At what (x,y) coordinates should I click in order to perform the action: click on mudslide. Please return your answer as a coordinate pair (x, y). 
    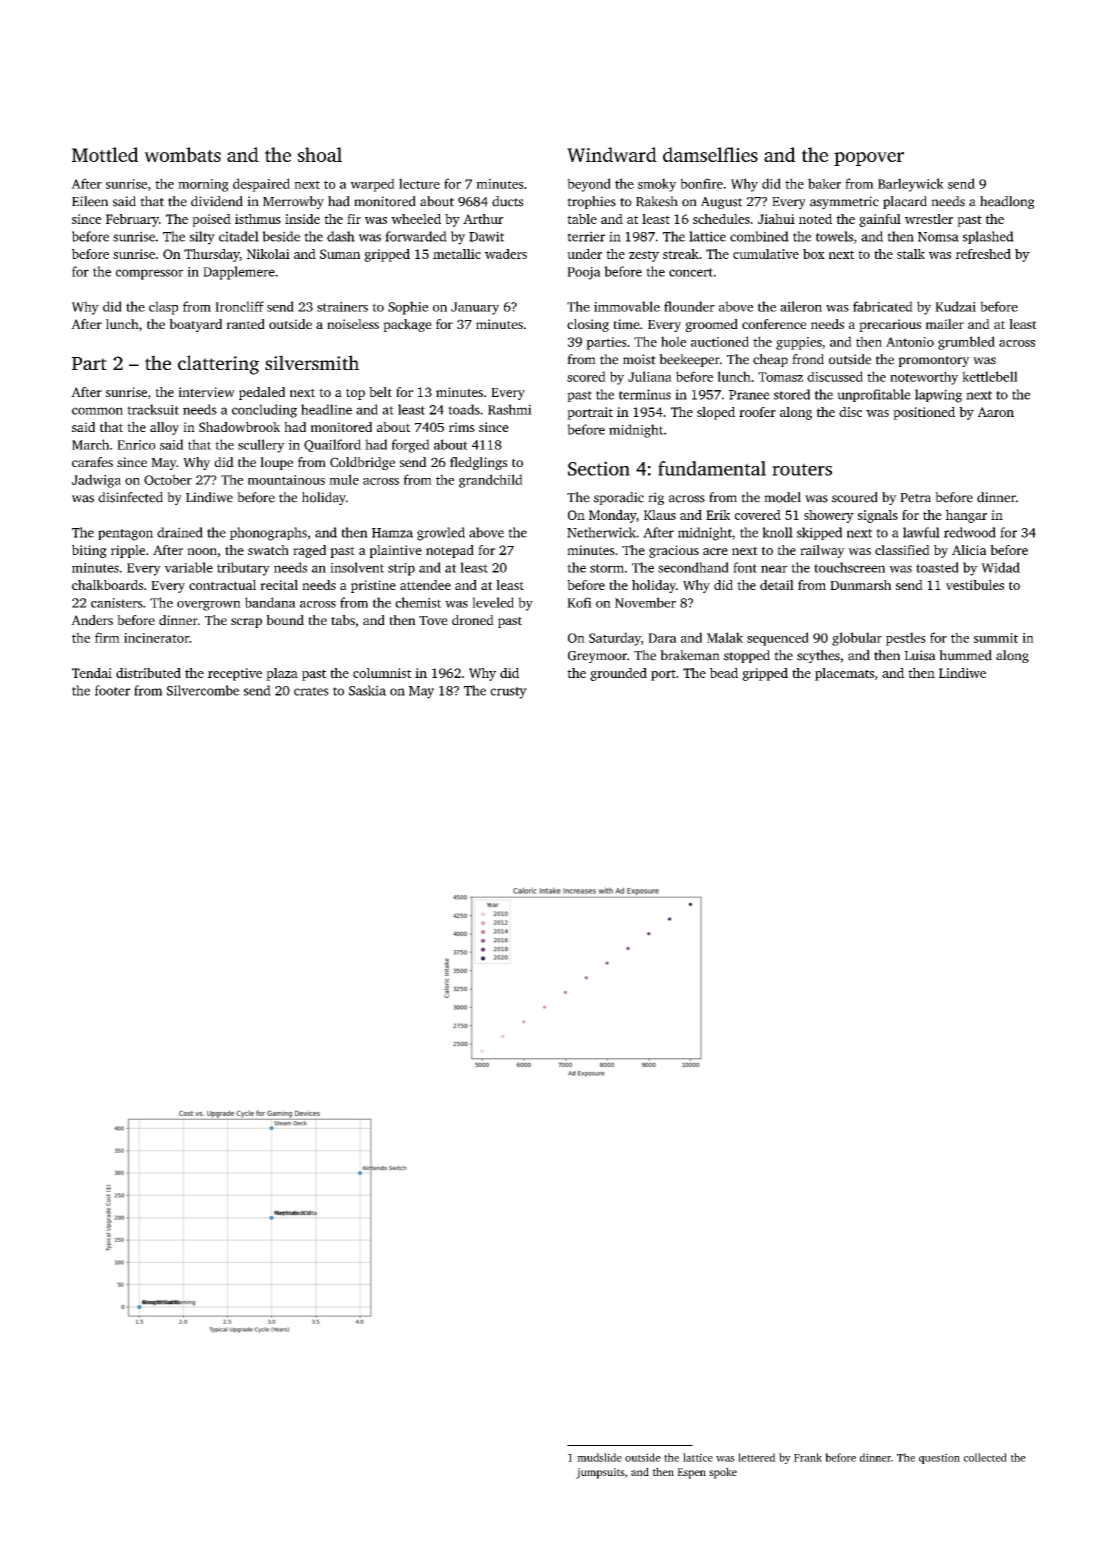
    Looking at the image, I should click on (599, 1457).
